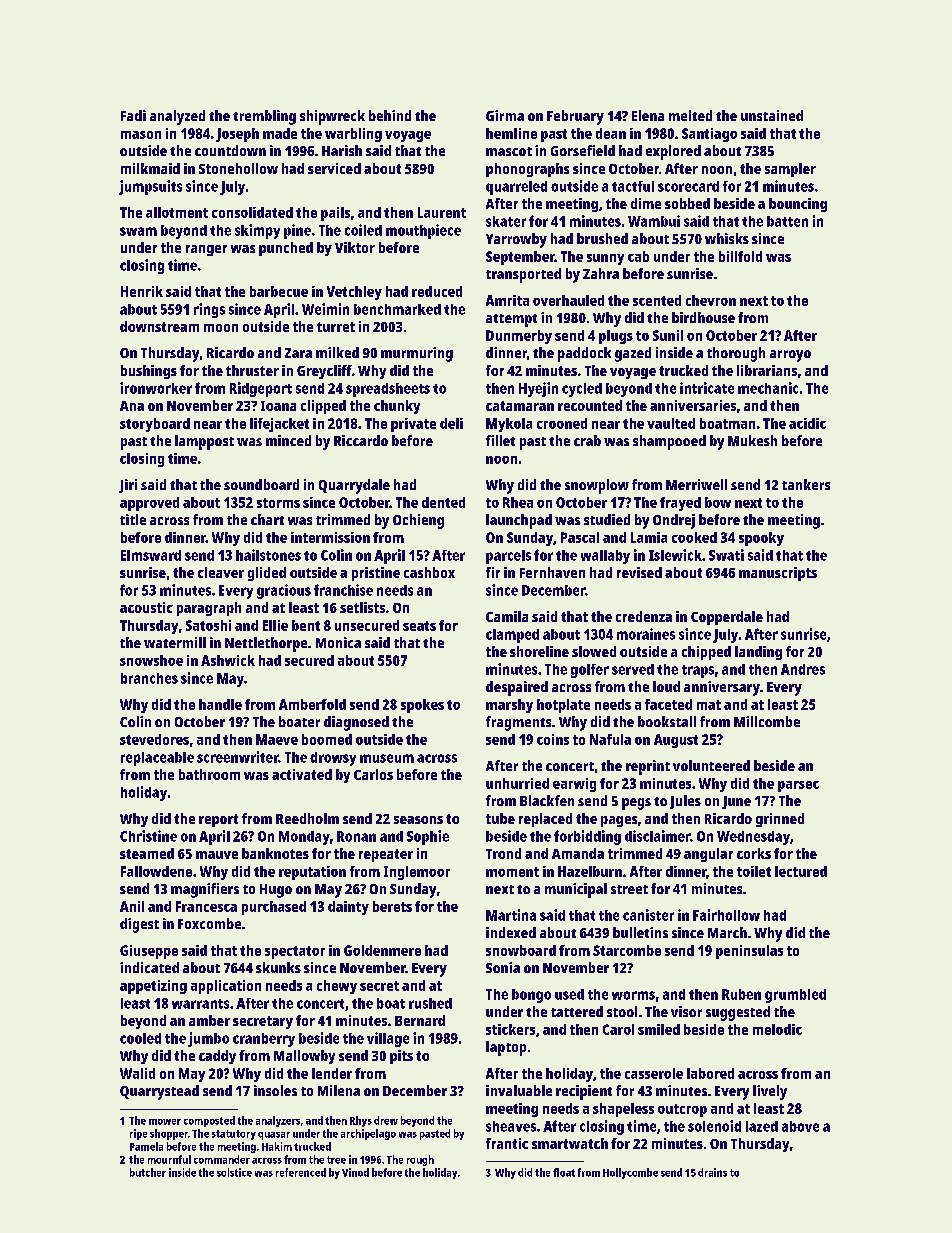 The height and width of the image is (1233, 952). What do you see at coordinates (206, 250) in the image?
I see `ranger` at bounding box center [206, 250].
